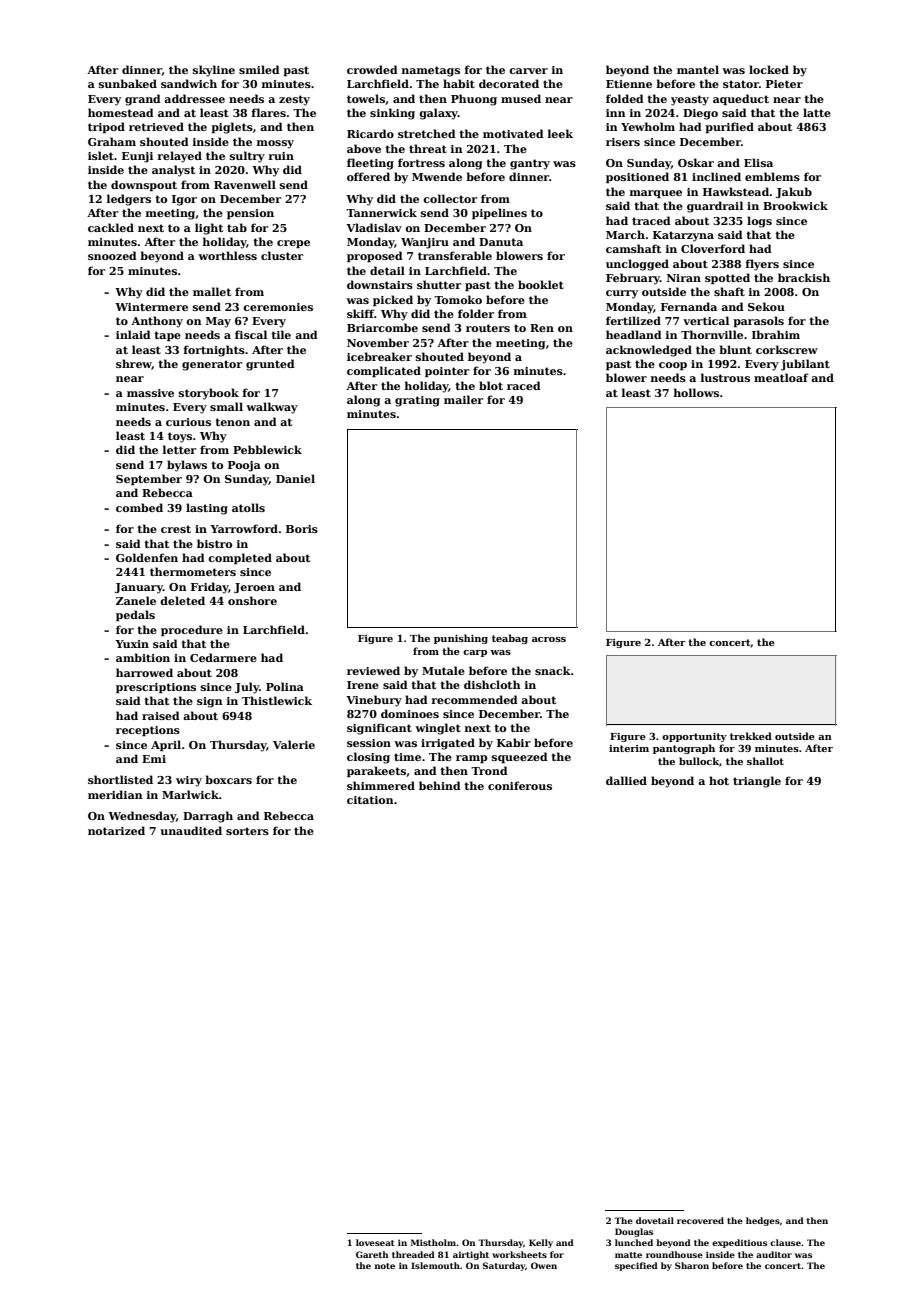 The image size is (924, 1308). I want to click on dominoes, so click(410, 713).
